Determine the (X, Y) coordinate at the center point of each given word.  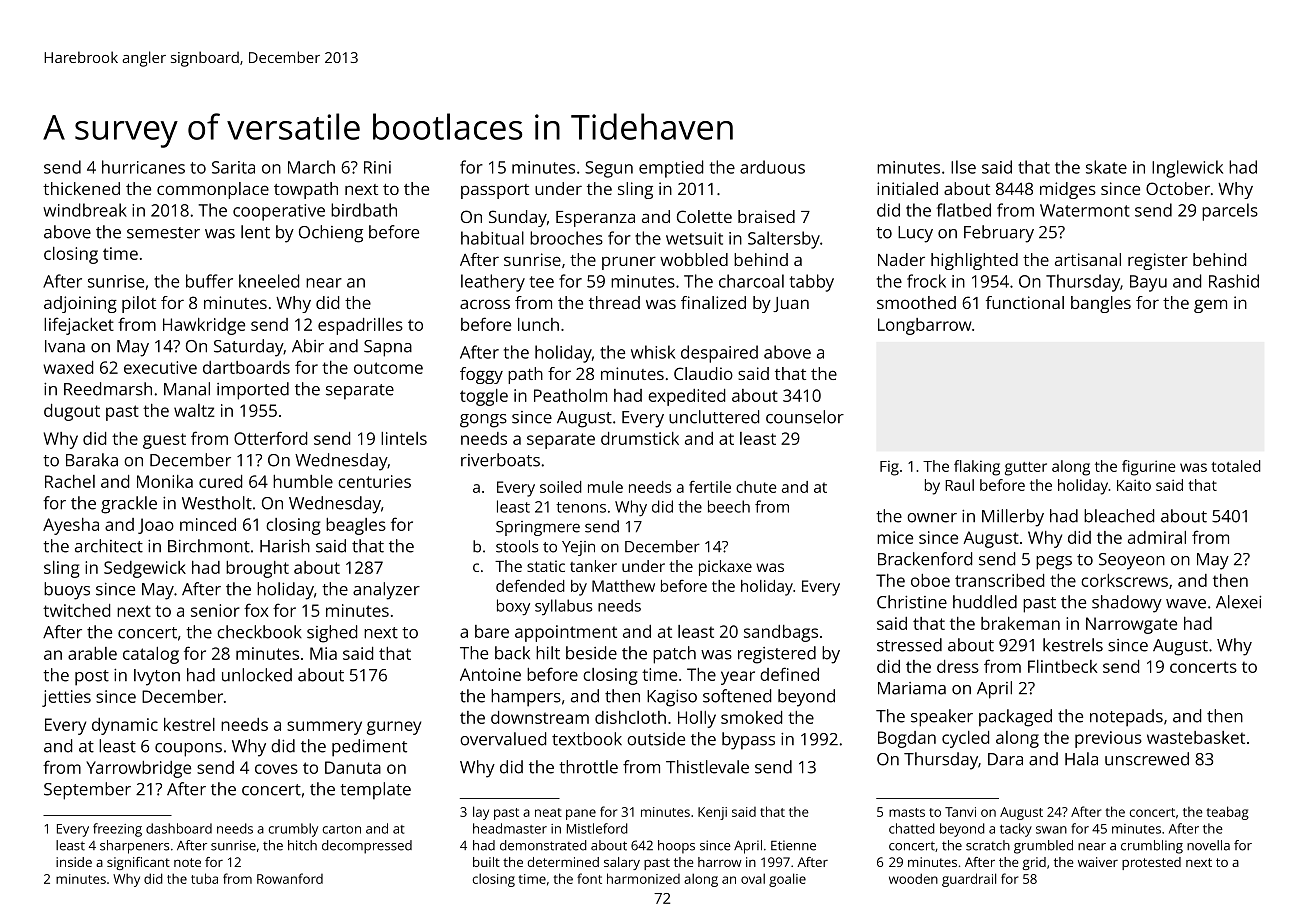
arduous (772, 167)
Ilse (963, 167)
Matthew (623, 586)
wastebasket (1196, 737)
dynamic (125, 726)
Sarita (233, 167)
